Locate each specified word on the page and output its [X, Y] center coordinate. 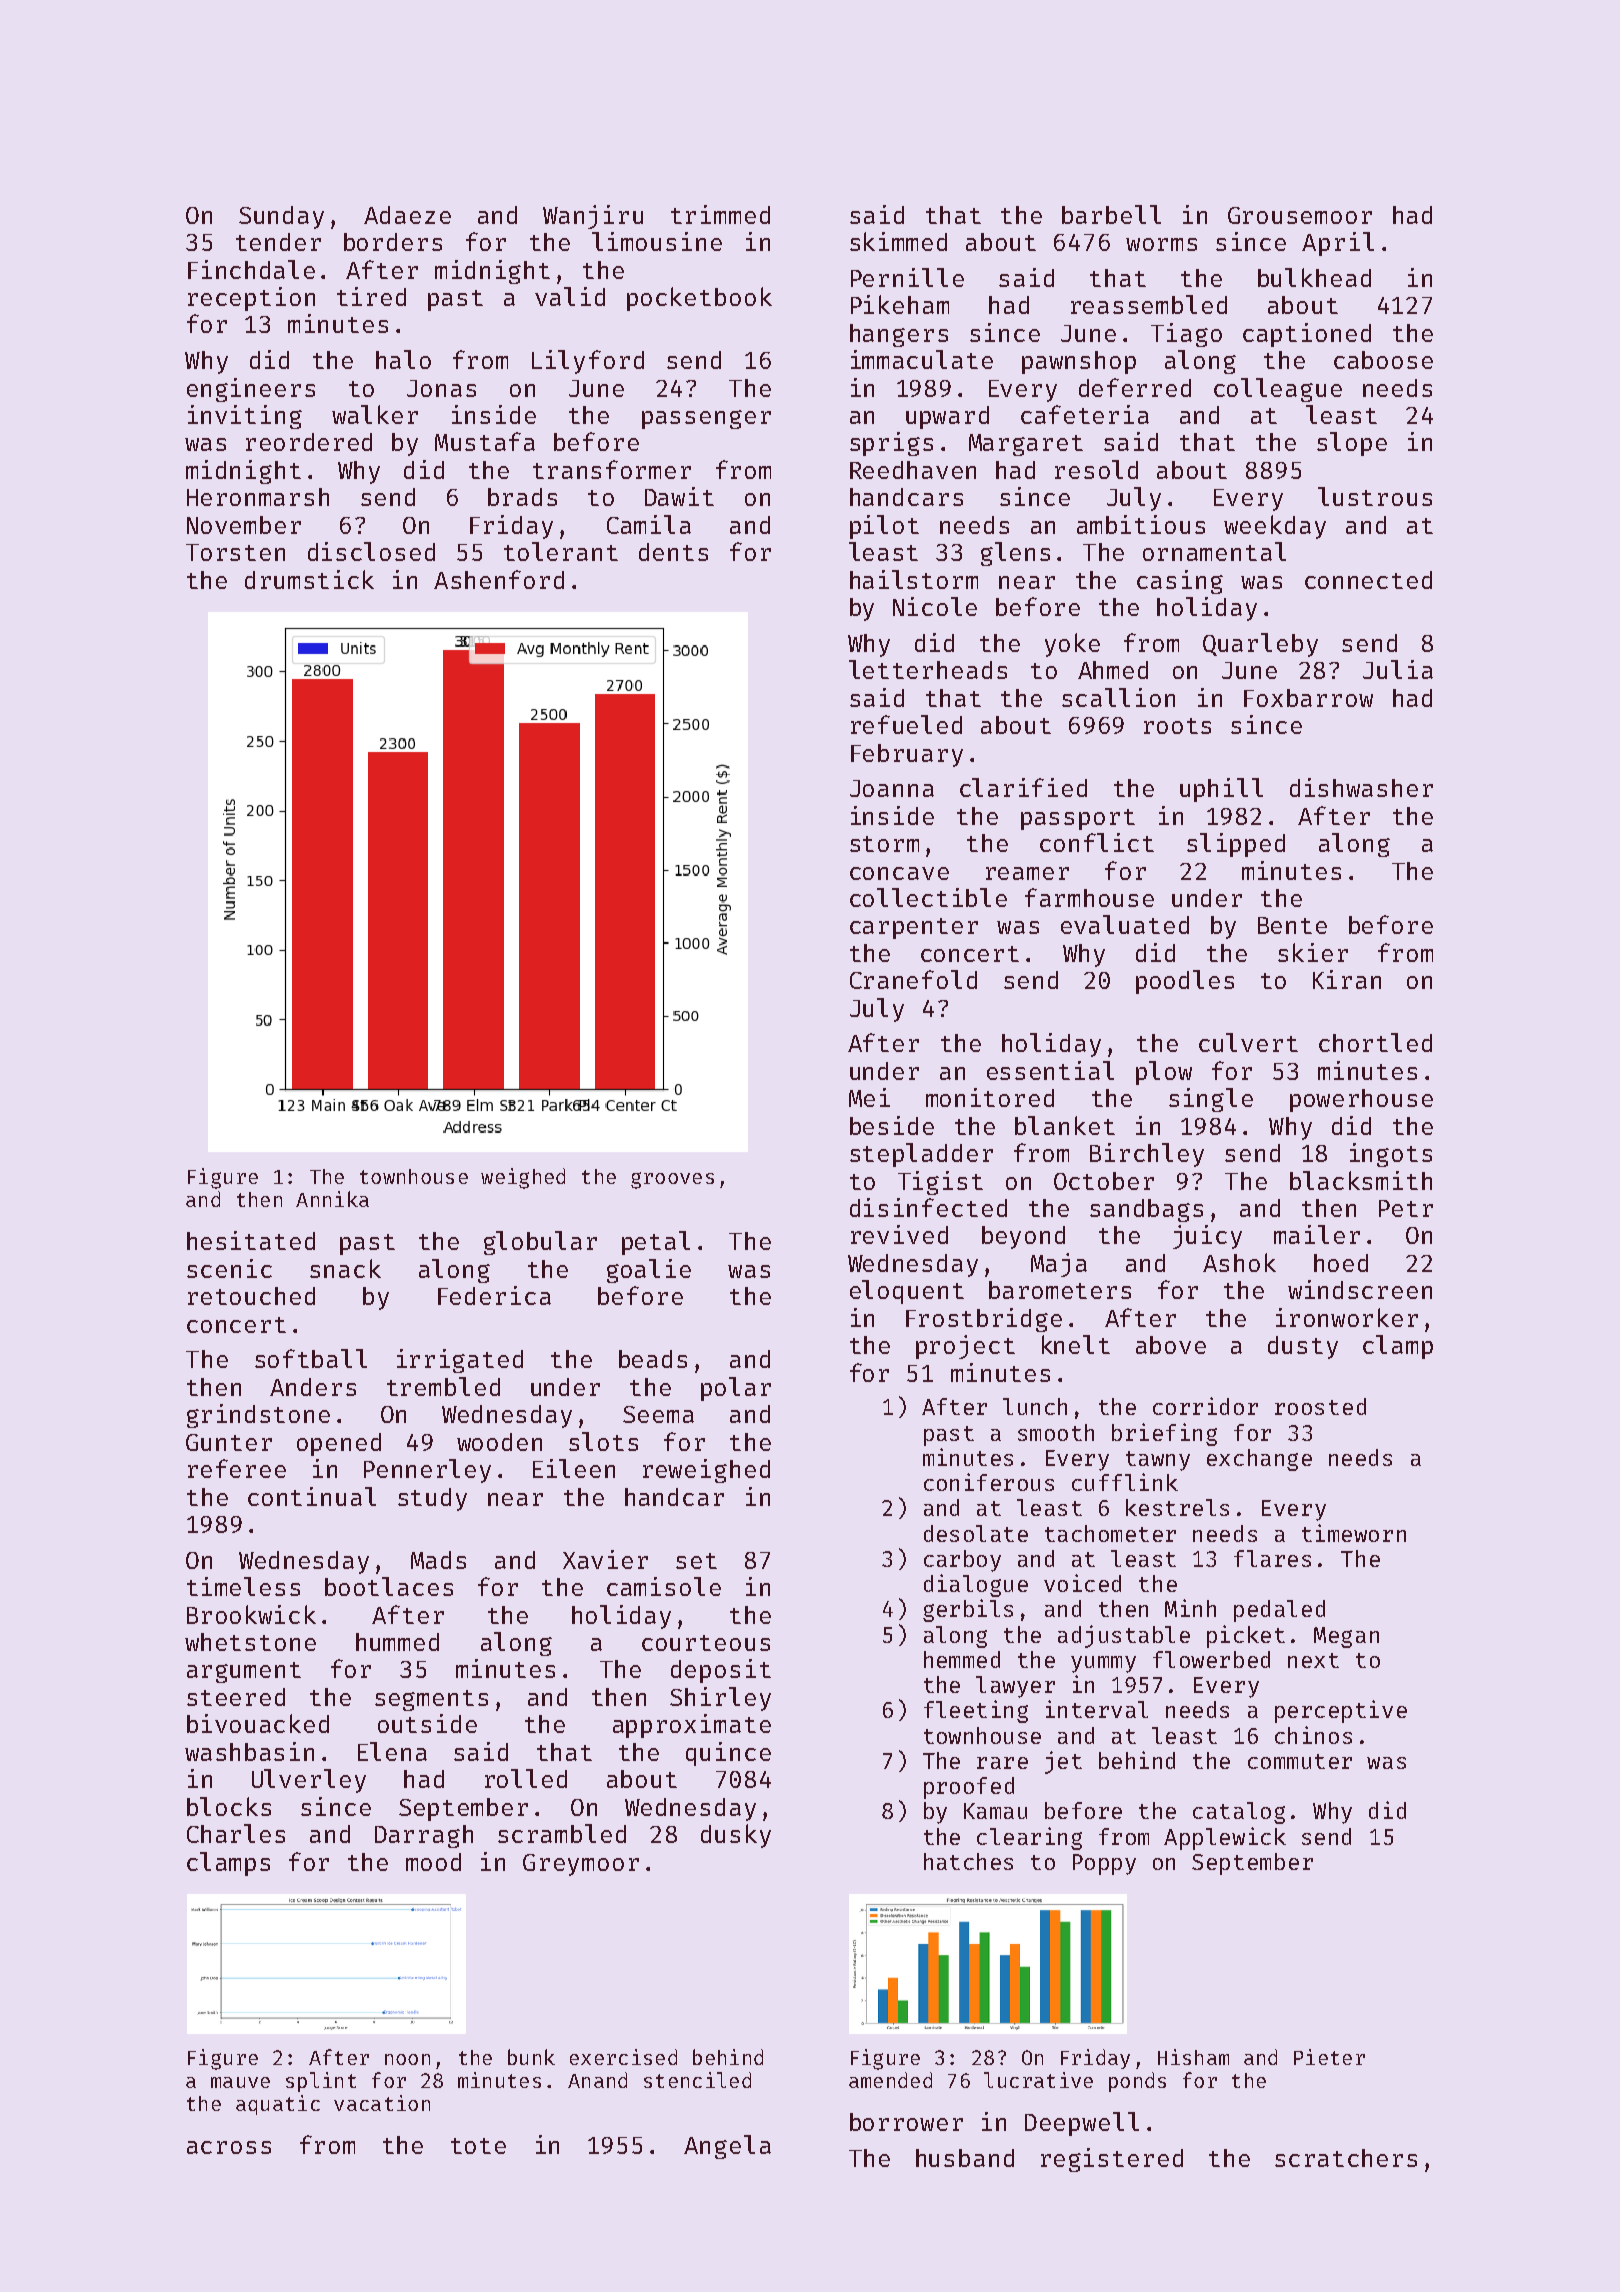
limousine [657, 241]
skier [1313, 952]
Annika [332, 1199]
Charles [236, 1833]
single [1211, 1100]
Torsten [235, 552]
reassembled [1149, 304]
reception [251, 299]
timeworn [1354, 1533]
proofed [969, 1788]
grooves [672, 1180]
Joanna [892, 788]
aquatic [278, 2105]
